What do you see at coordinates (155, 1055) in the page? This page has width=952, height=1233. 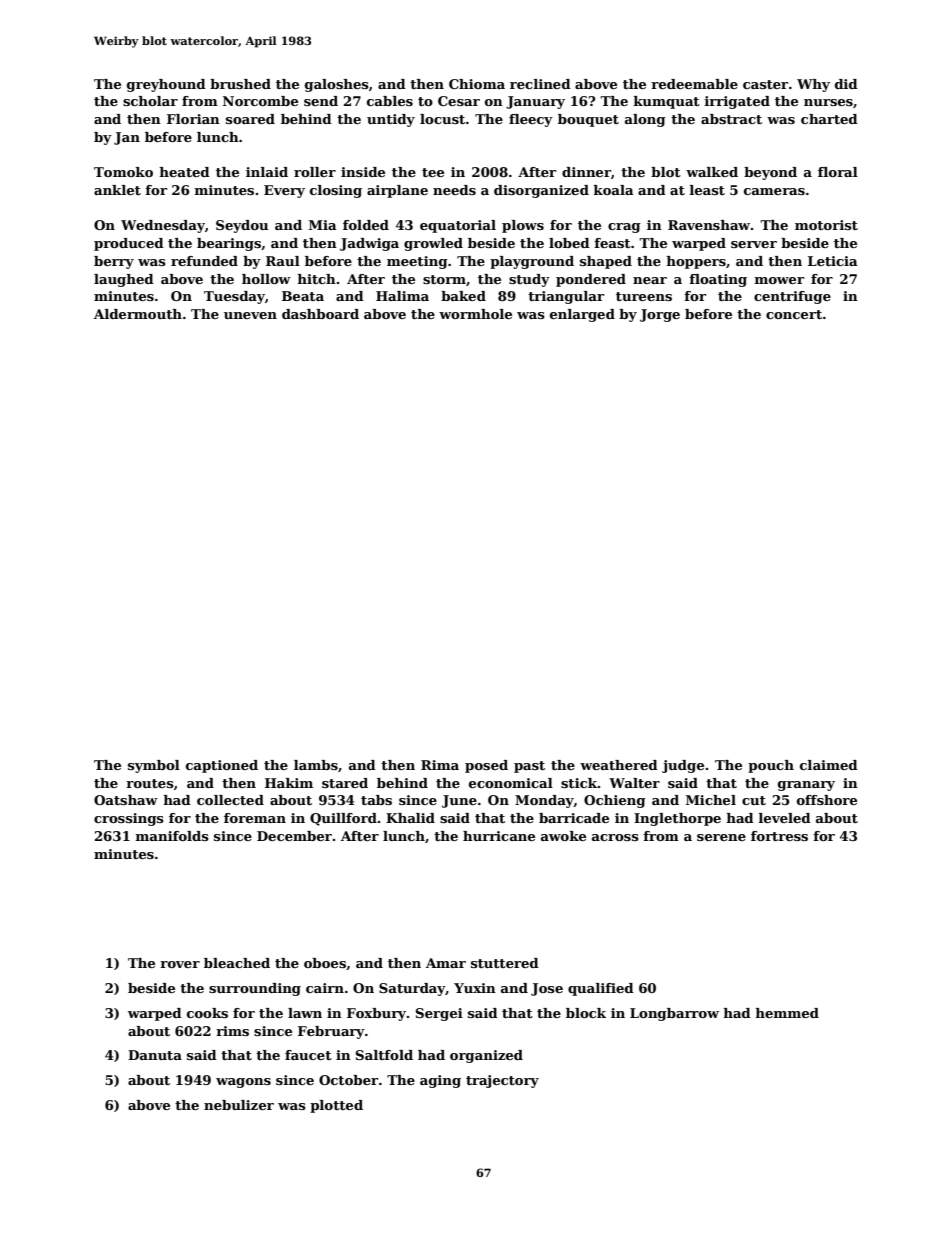 I see `Danuta` at bounding box center [155, 1055].
